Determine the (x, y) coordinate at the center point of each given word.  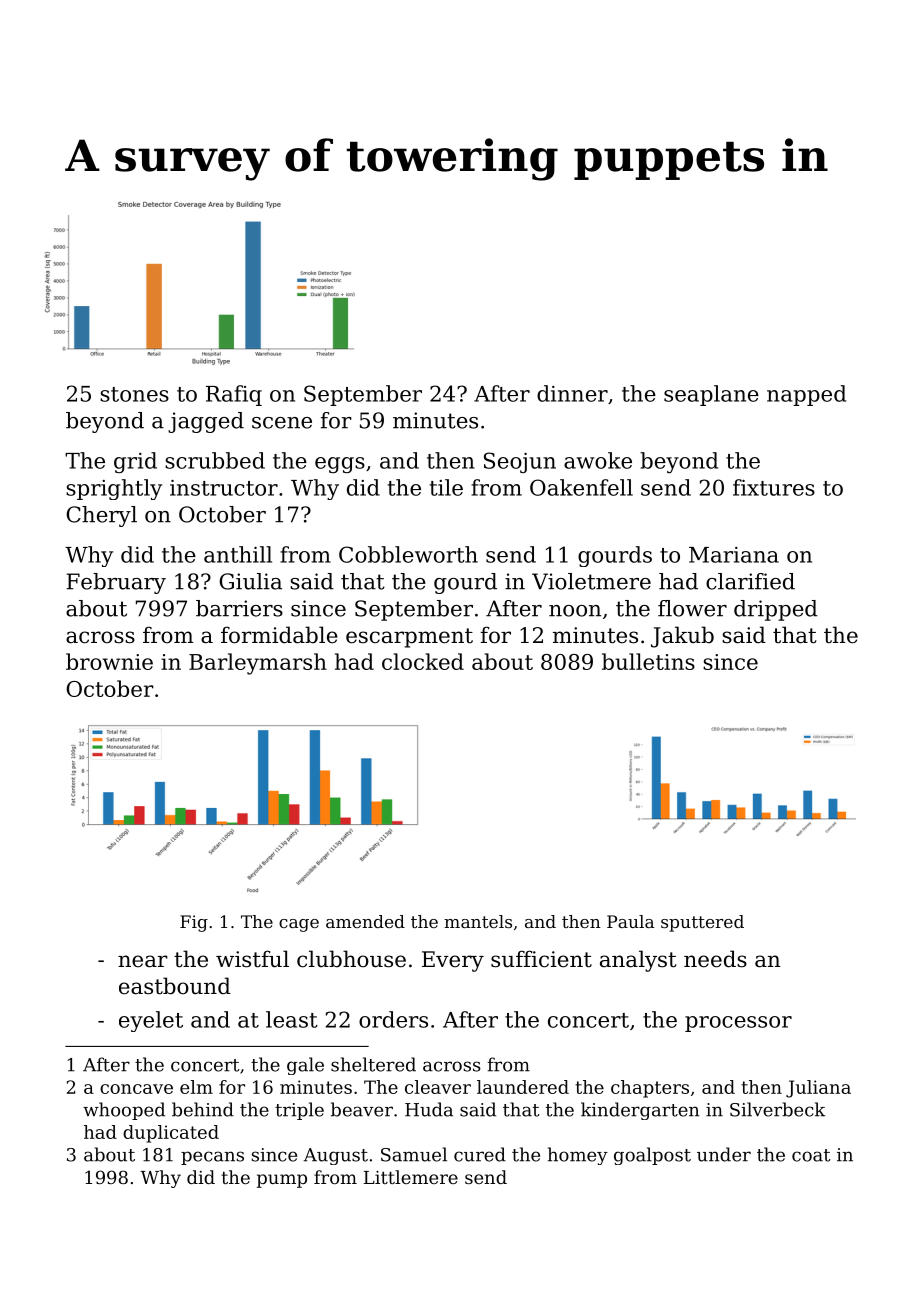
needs (715, 959)
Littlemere (411, 1177)
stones (134, 394)
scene (282, 423)
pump (282, 1181)
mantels (478, 921)
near (143, 961)
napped (806, 395)
